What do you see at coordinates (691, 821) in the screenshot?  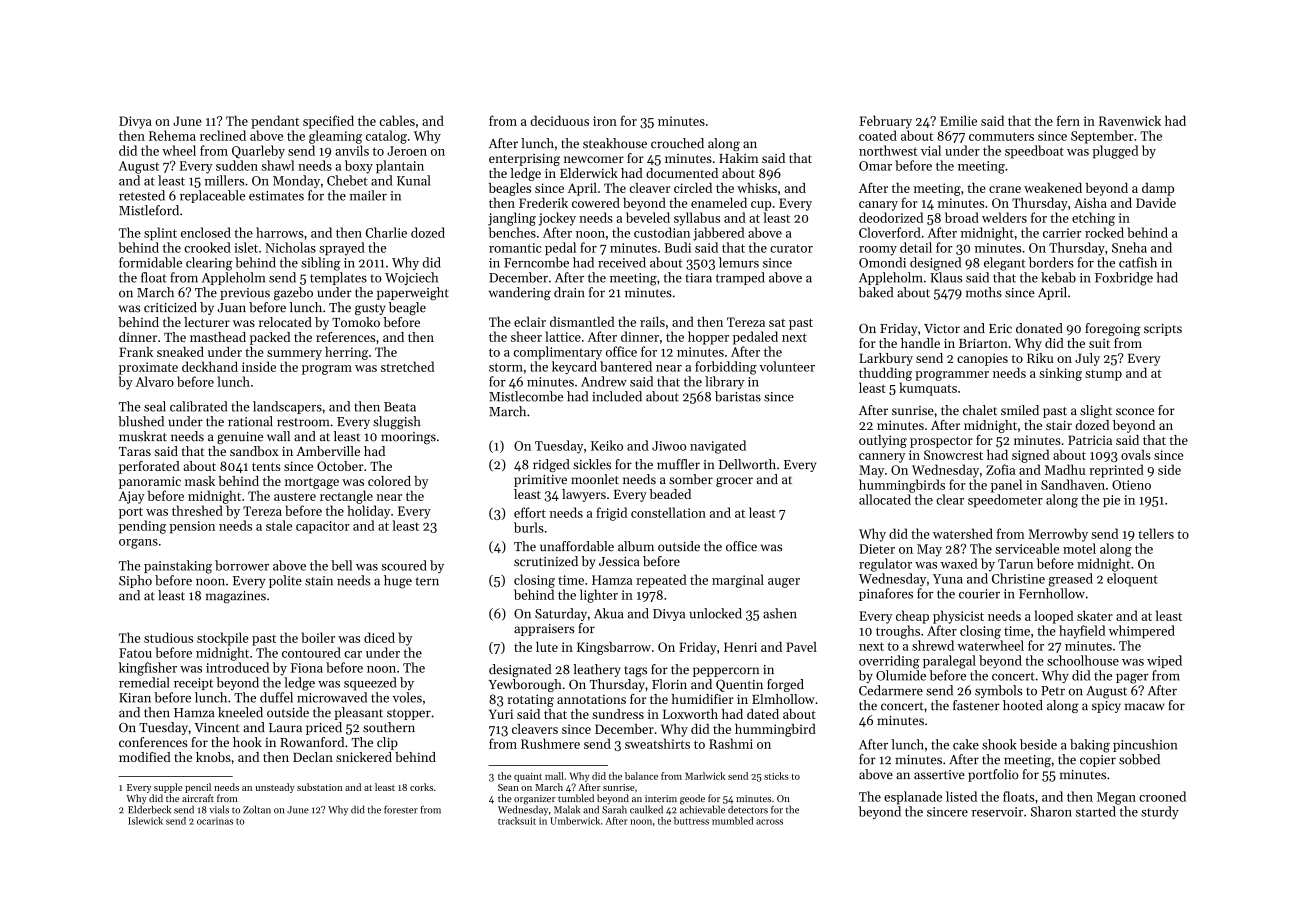 I see `buttress` at bounding box center [691, 821].
